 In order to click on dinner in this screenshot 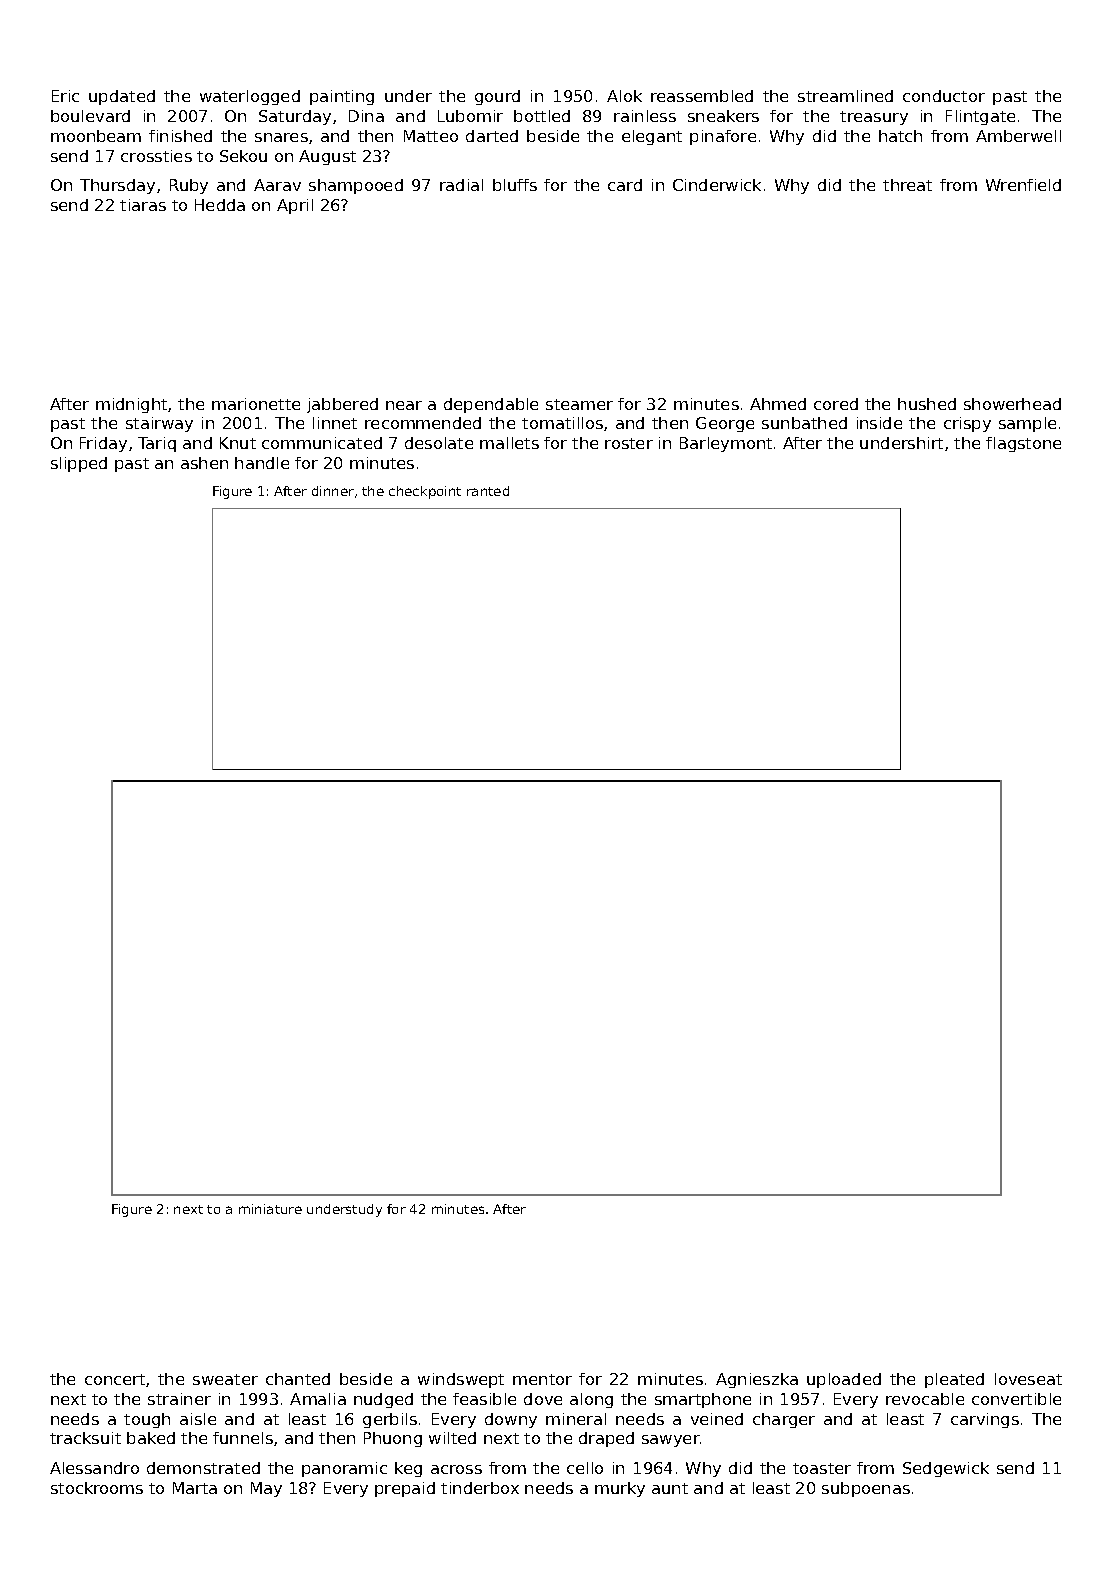, I will do `click(333, 491)`.
